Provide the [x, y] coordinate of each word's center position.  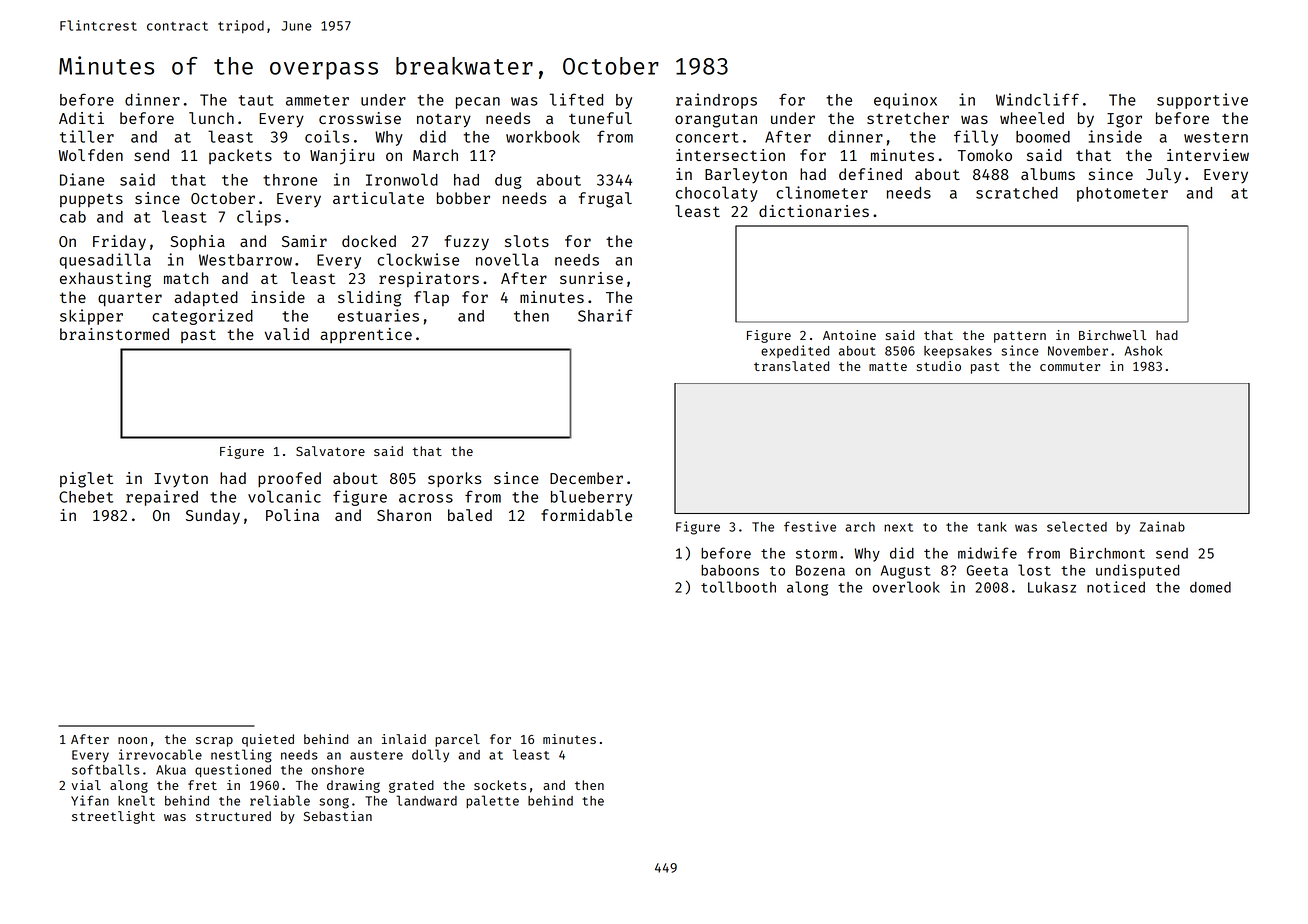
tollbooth [738, 587]
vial [86, 785]
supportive [1202, 101]
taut [256, 100]
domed [1210, 587]
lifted [576, 99]
